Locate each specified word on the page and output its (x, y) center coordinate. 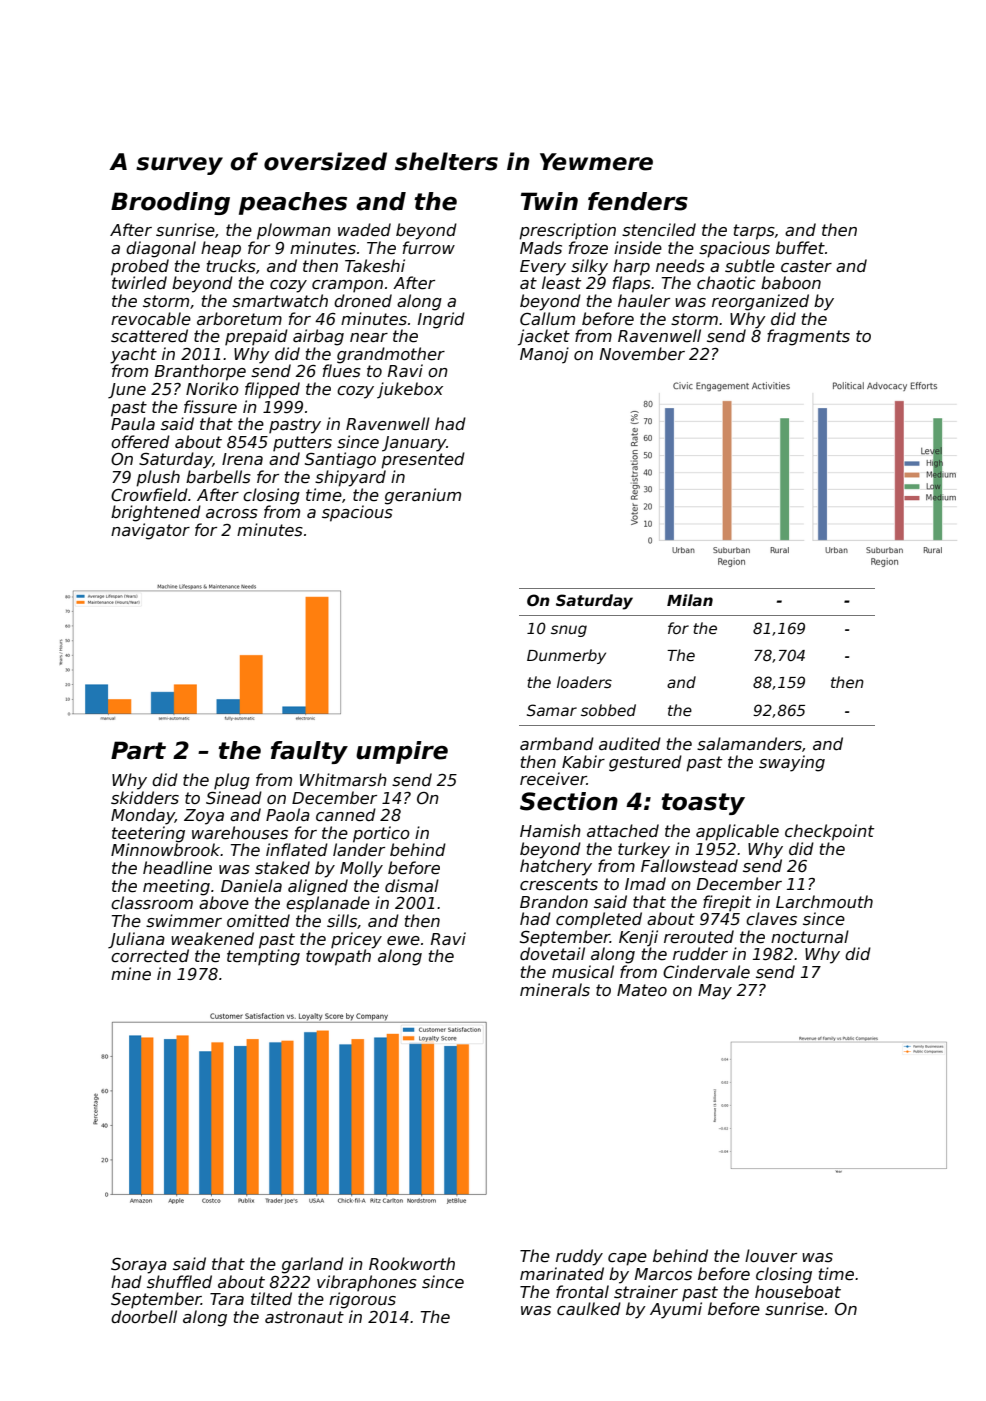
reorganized (760, 302)
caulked (589, 1309)
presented (423, 460)
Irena (242, 459)
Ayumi (676, 1310)
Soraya (139, 1266)
